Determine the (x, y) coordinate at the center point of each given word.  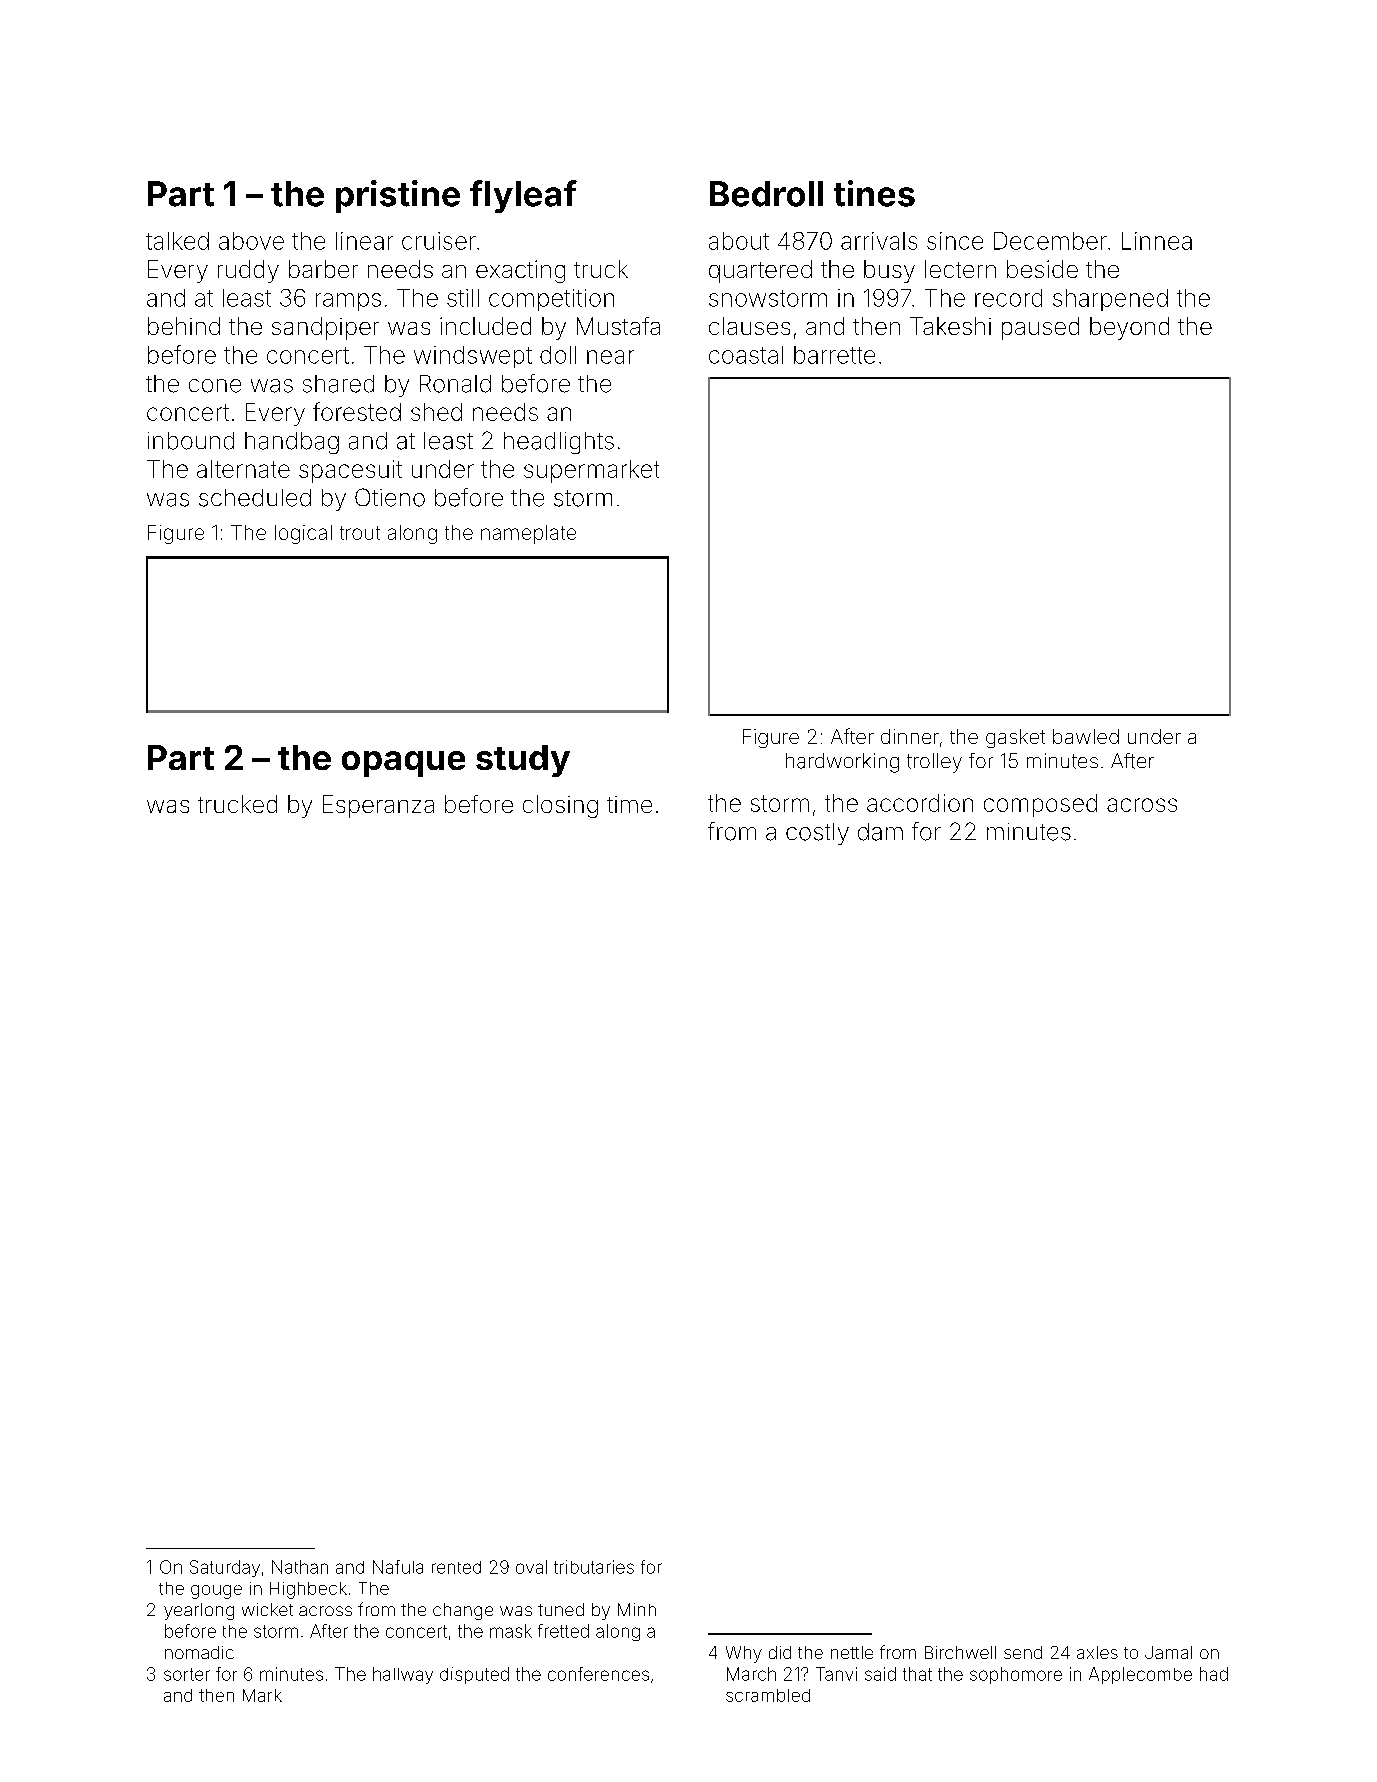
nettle (852, 1652)
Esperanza (378, 806)
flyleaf (523, 196)
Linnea (1157, 241)
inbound (191, 441)
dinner (910, 736)
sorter (187, 1674)
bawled (1086, 736)
